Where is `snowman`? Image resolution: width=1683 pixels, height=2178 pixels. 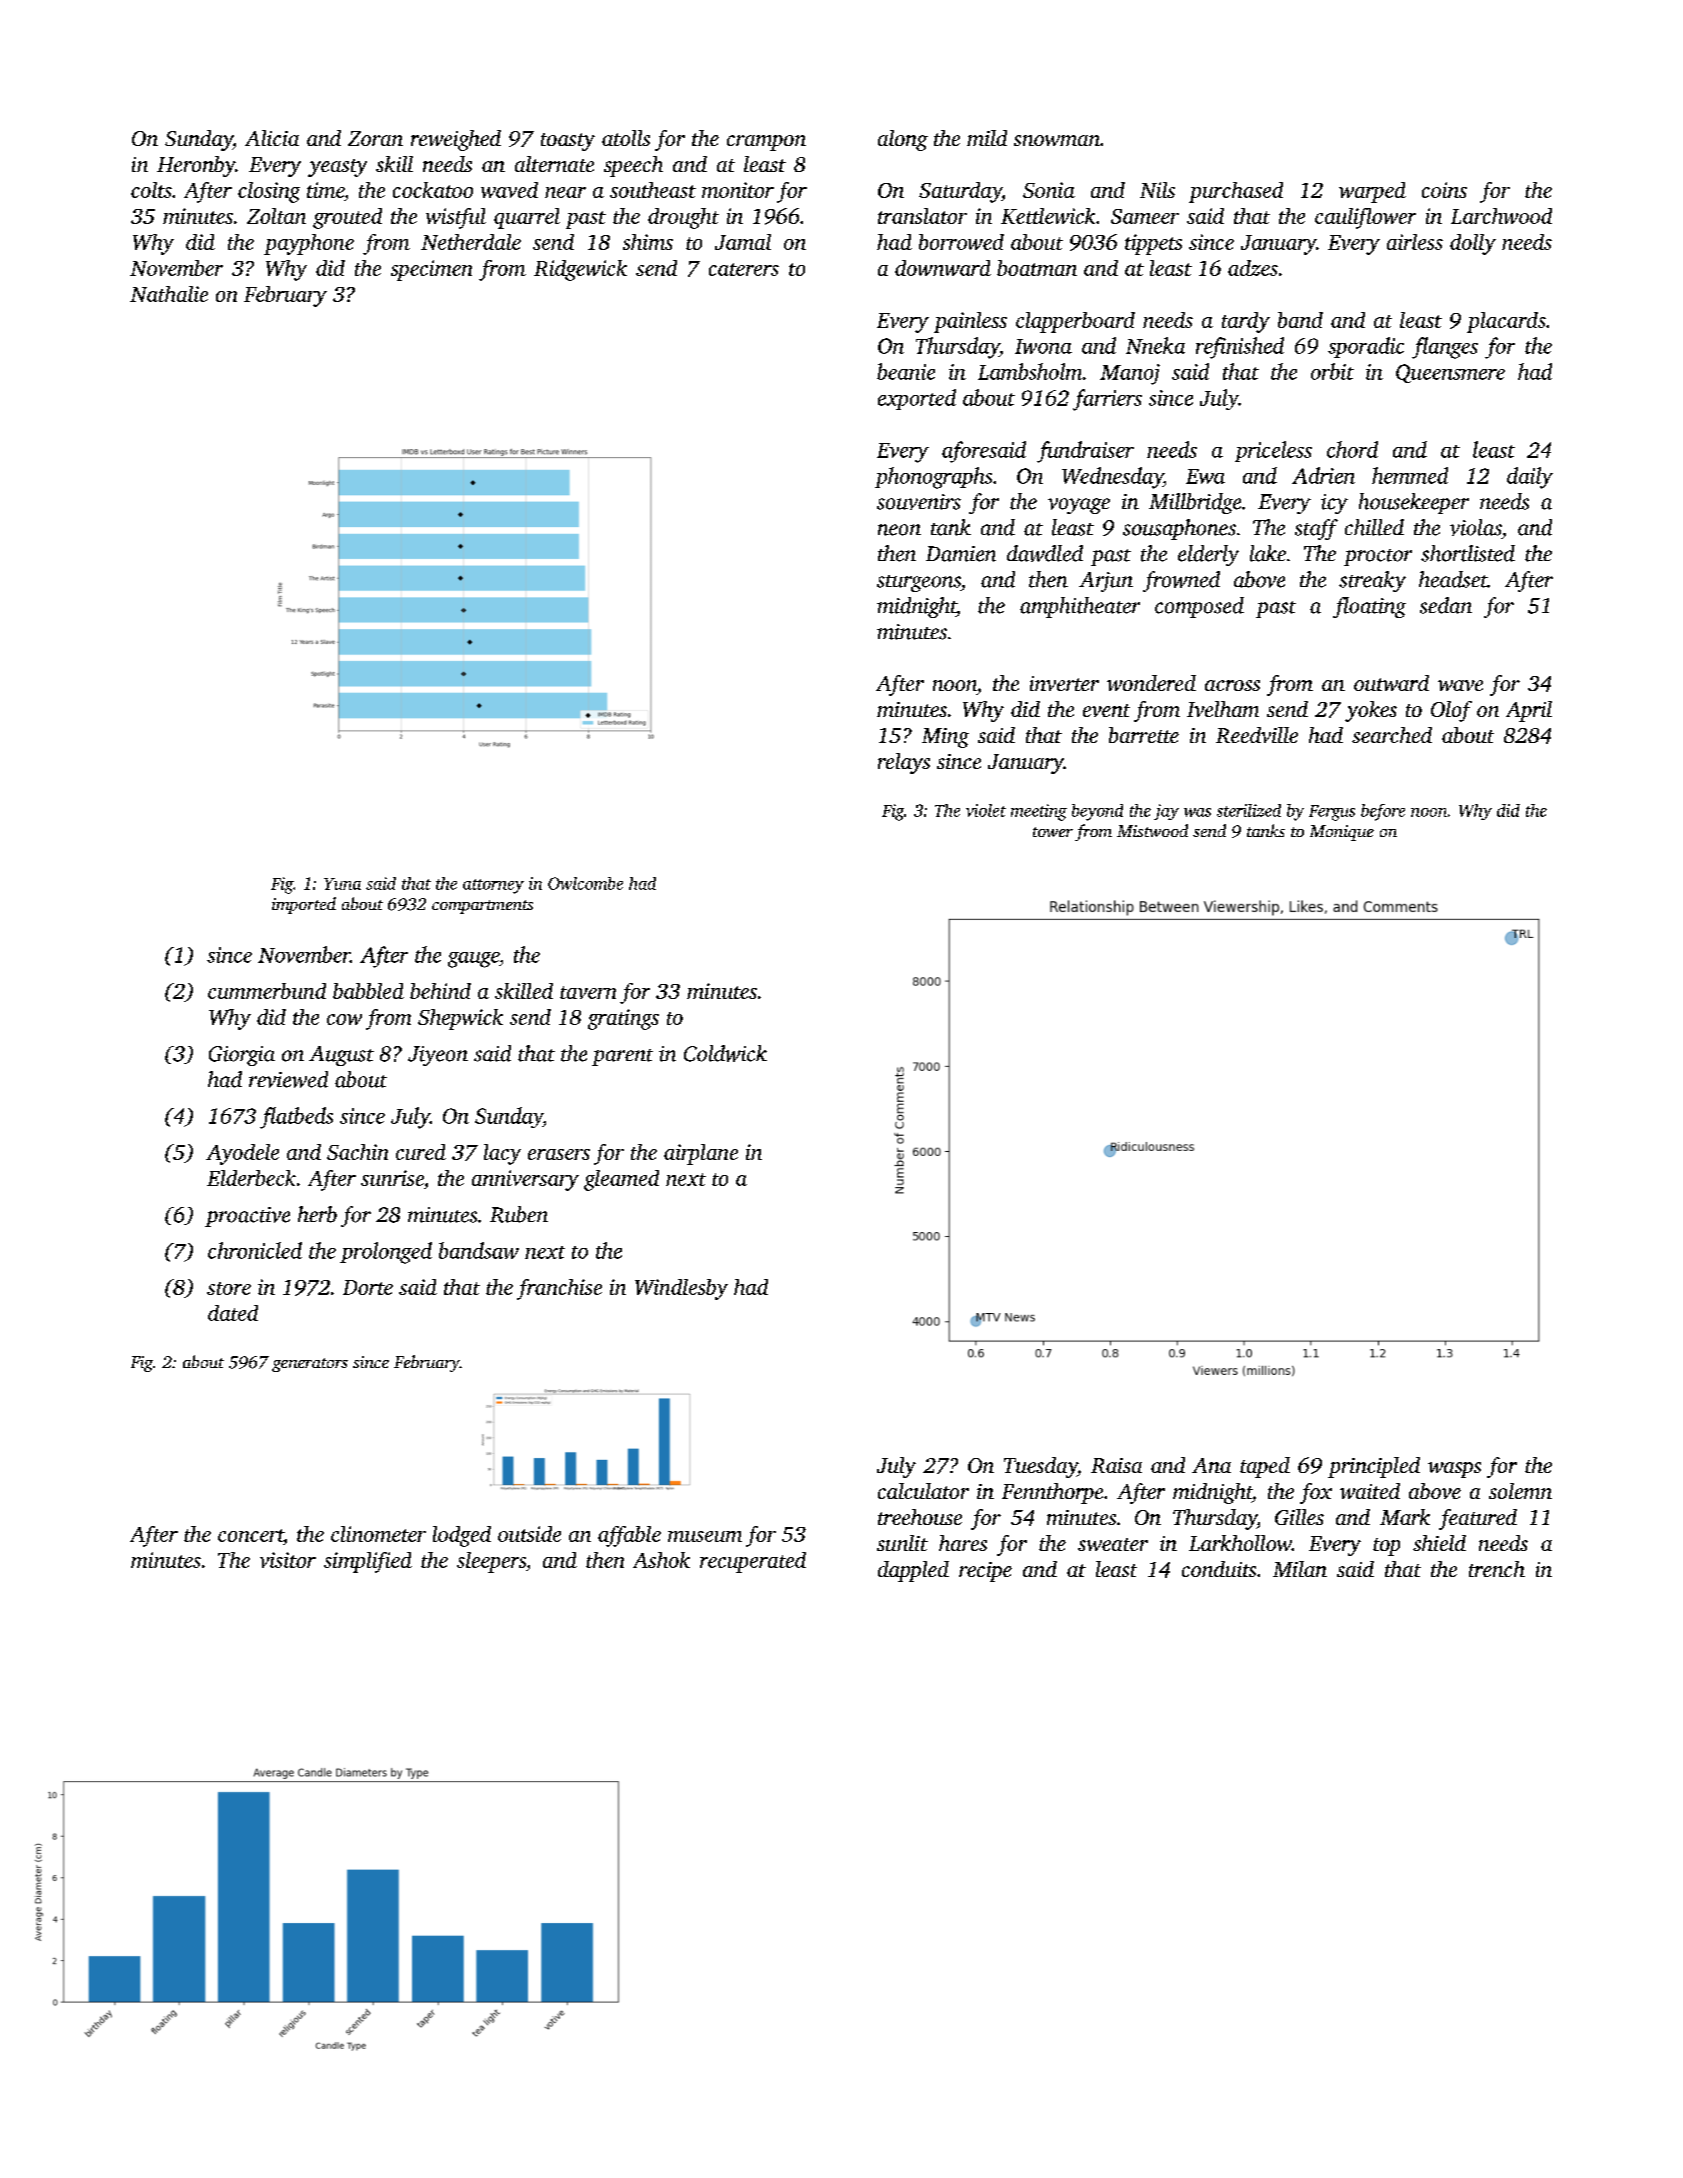 snowman is located at coordinates (1057, 140).
